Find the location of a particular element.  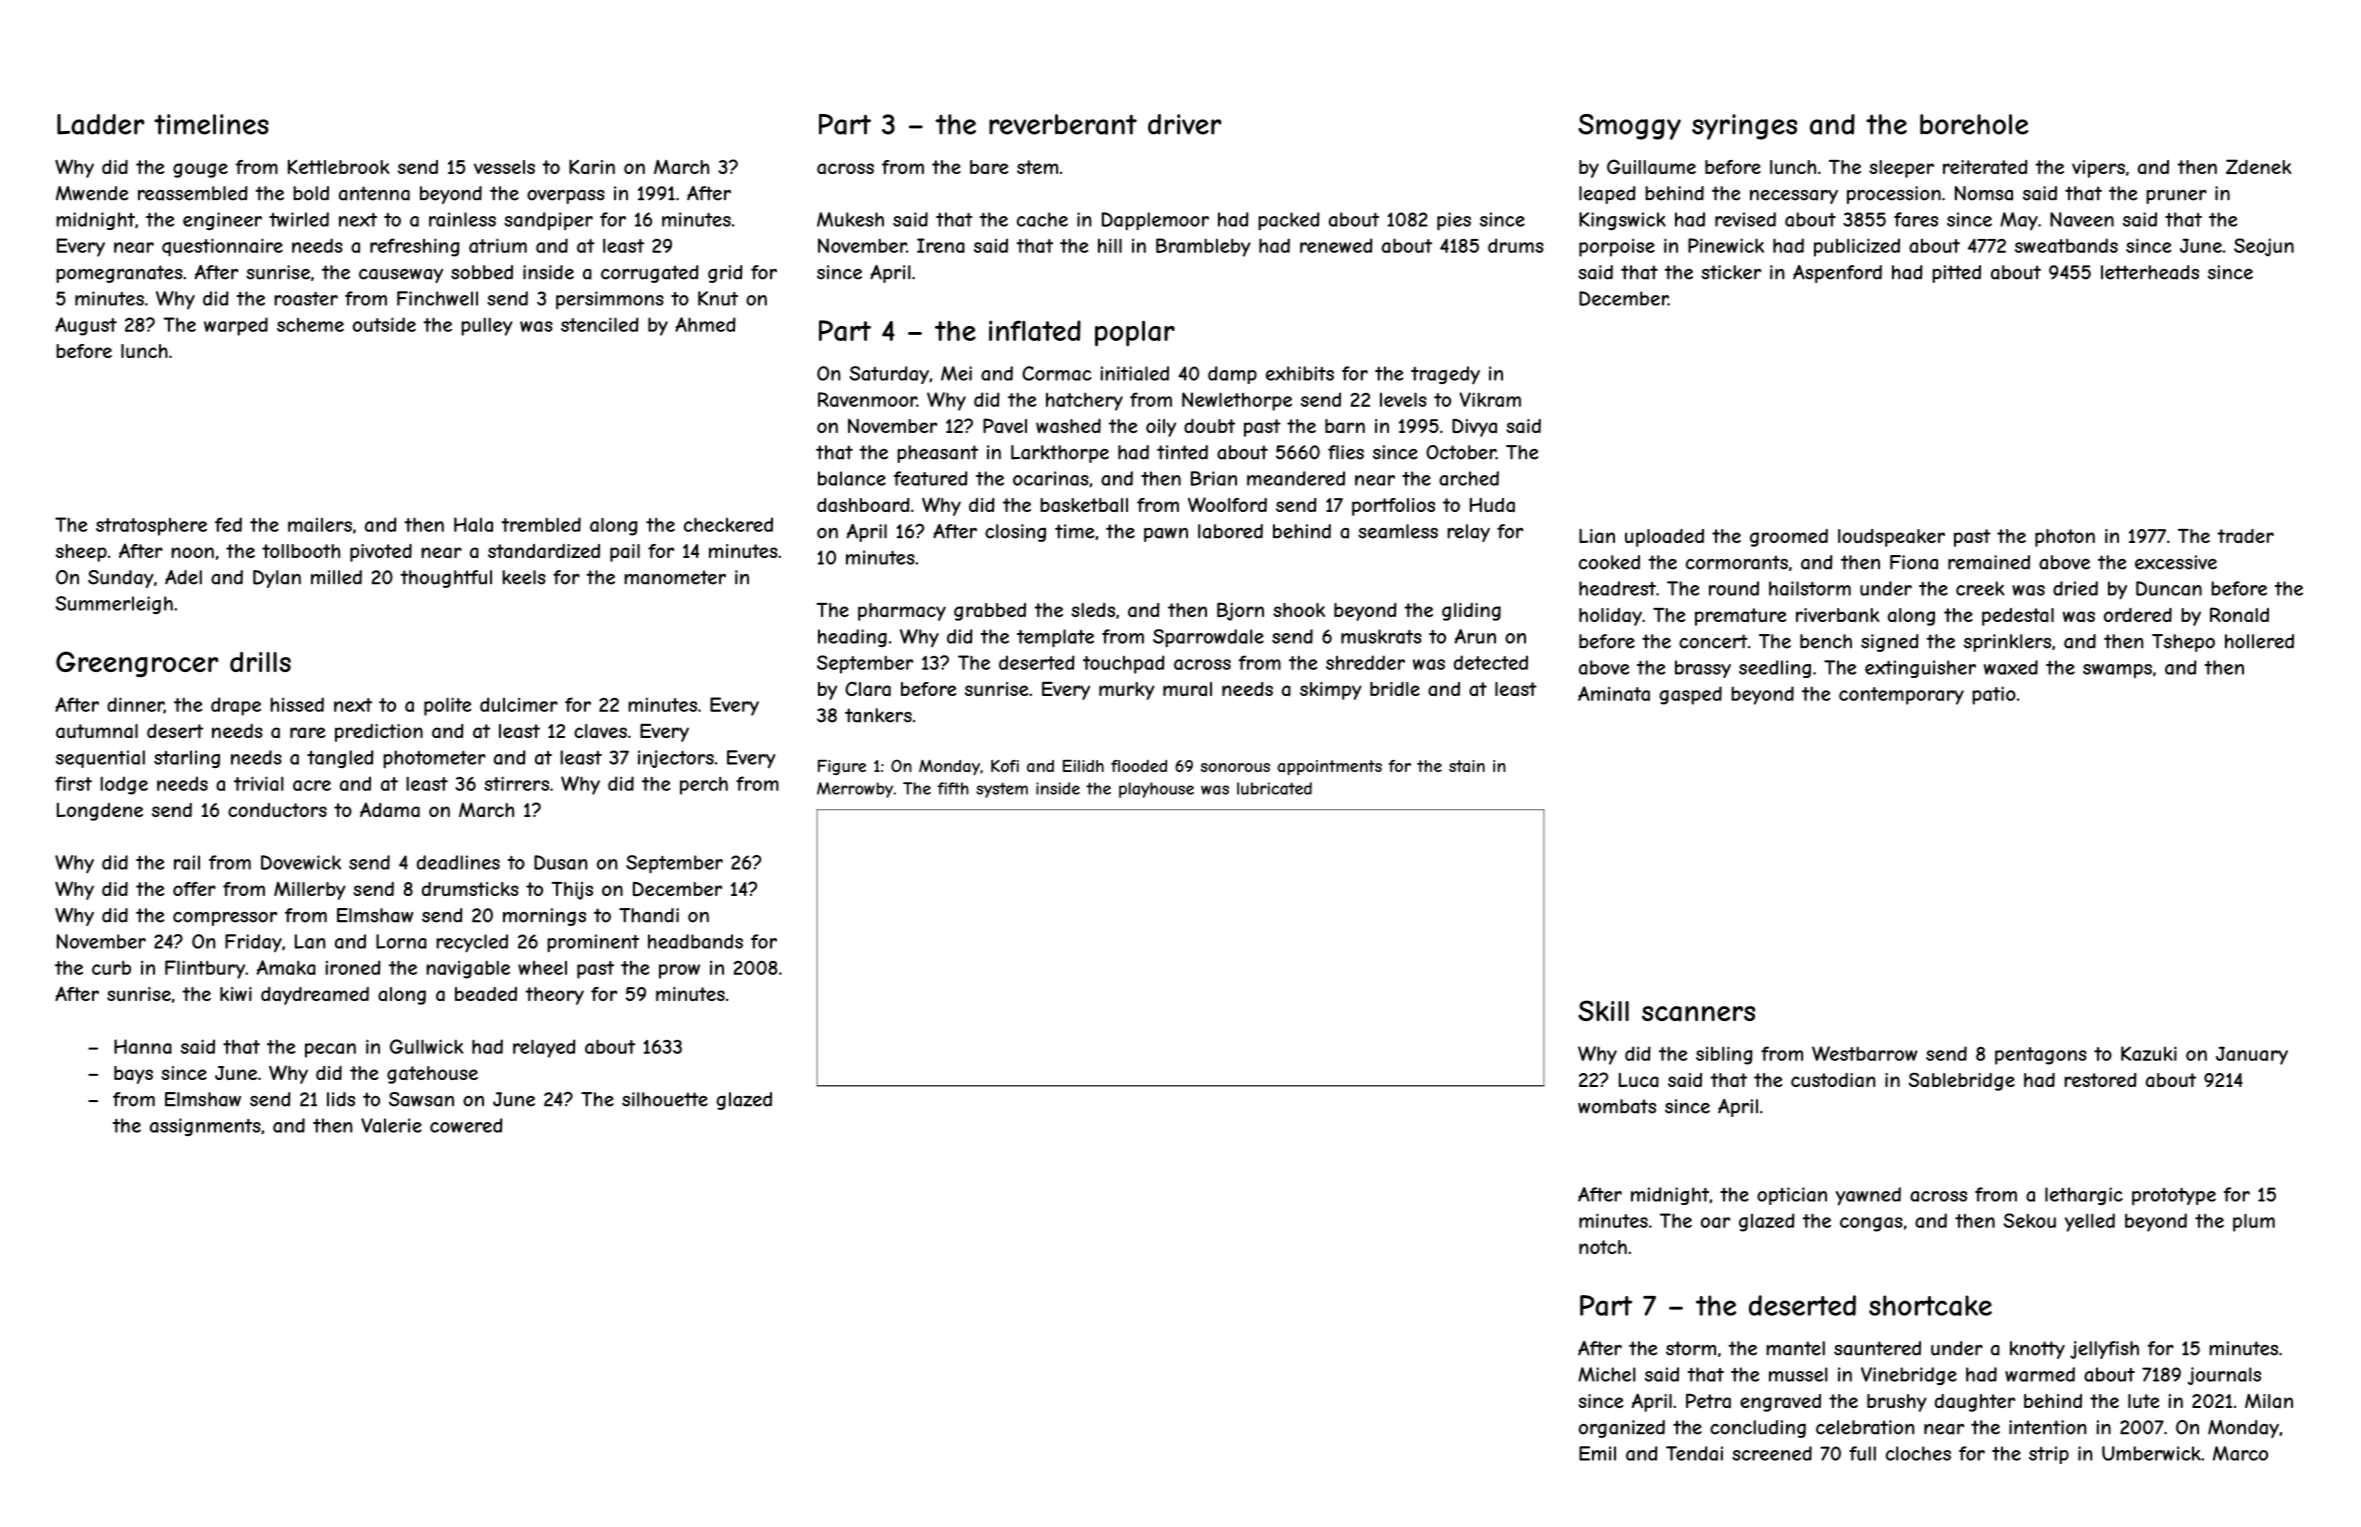

cowered is located at coordinates (466, 1125).
